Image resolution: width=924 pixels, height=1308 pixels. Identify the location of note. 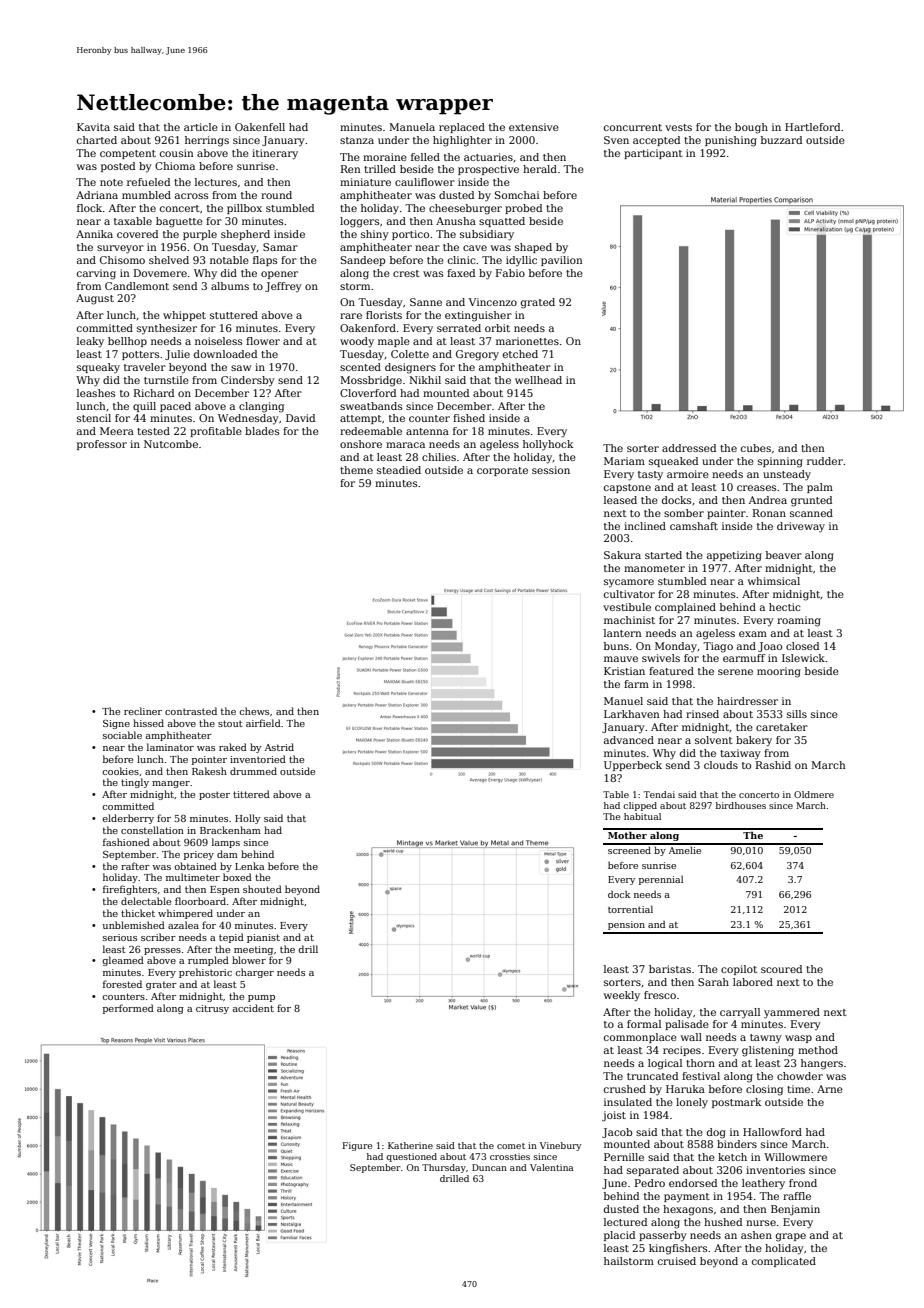
(111, 182).
